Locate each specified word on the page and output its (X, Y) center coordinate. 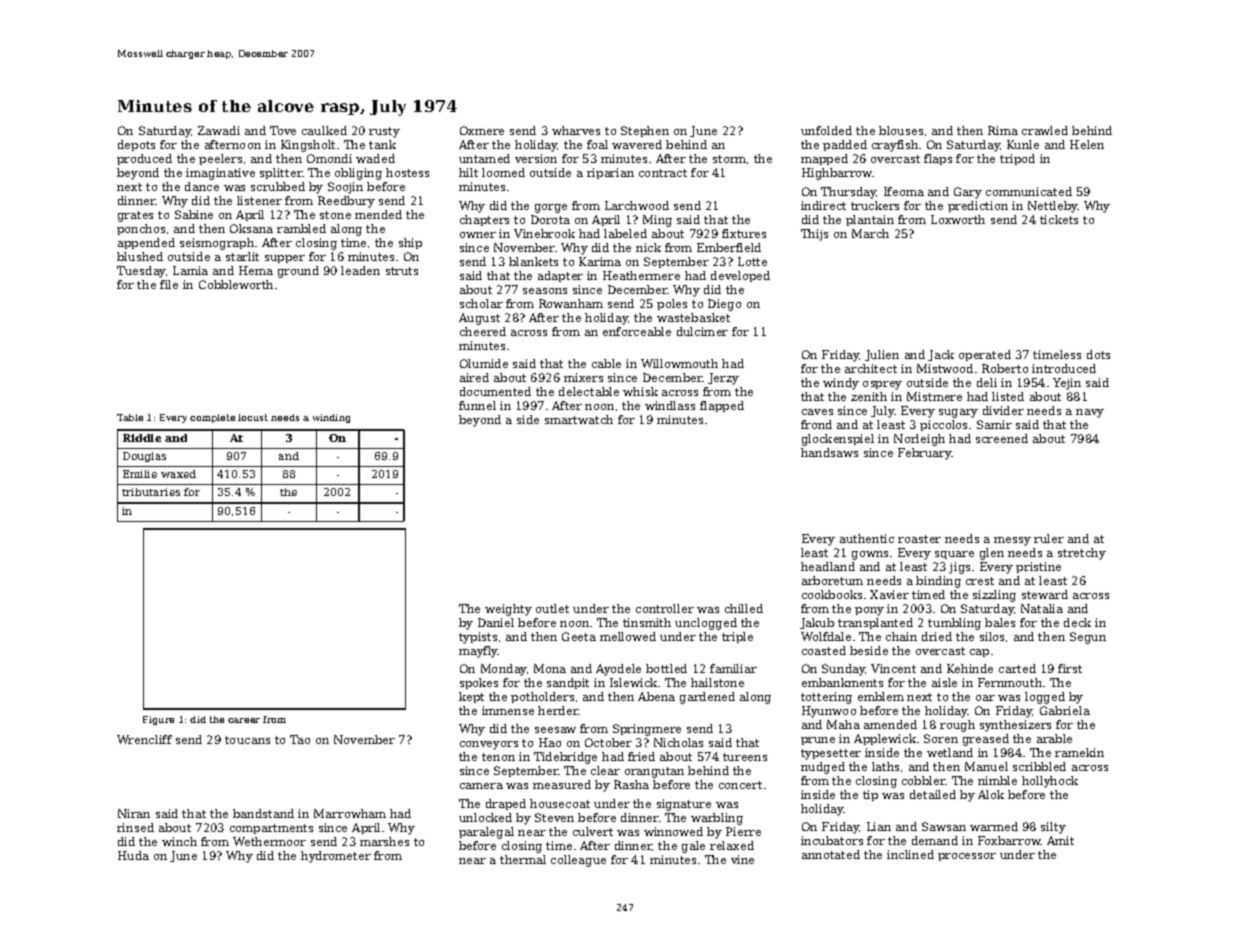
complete (212, 418)
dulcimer (702, 331)
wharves (576, 130)
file (169, 284)
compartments (271, 829)
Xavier (889, 594)
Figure (158, 720)
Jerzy (723, 379)
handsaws (829, 452)
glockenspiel (838, 440)
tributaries (151, 492)
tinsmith (647, 622)
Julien (882, 355)
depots (136, 145)
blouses (901, 130)
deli (987, 382)
